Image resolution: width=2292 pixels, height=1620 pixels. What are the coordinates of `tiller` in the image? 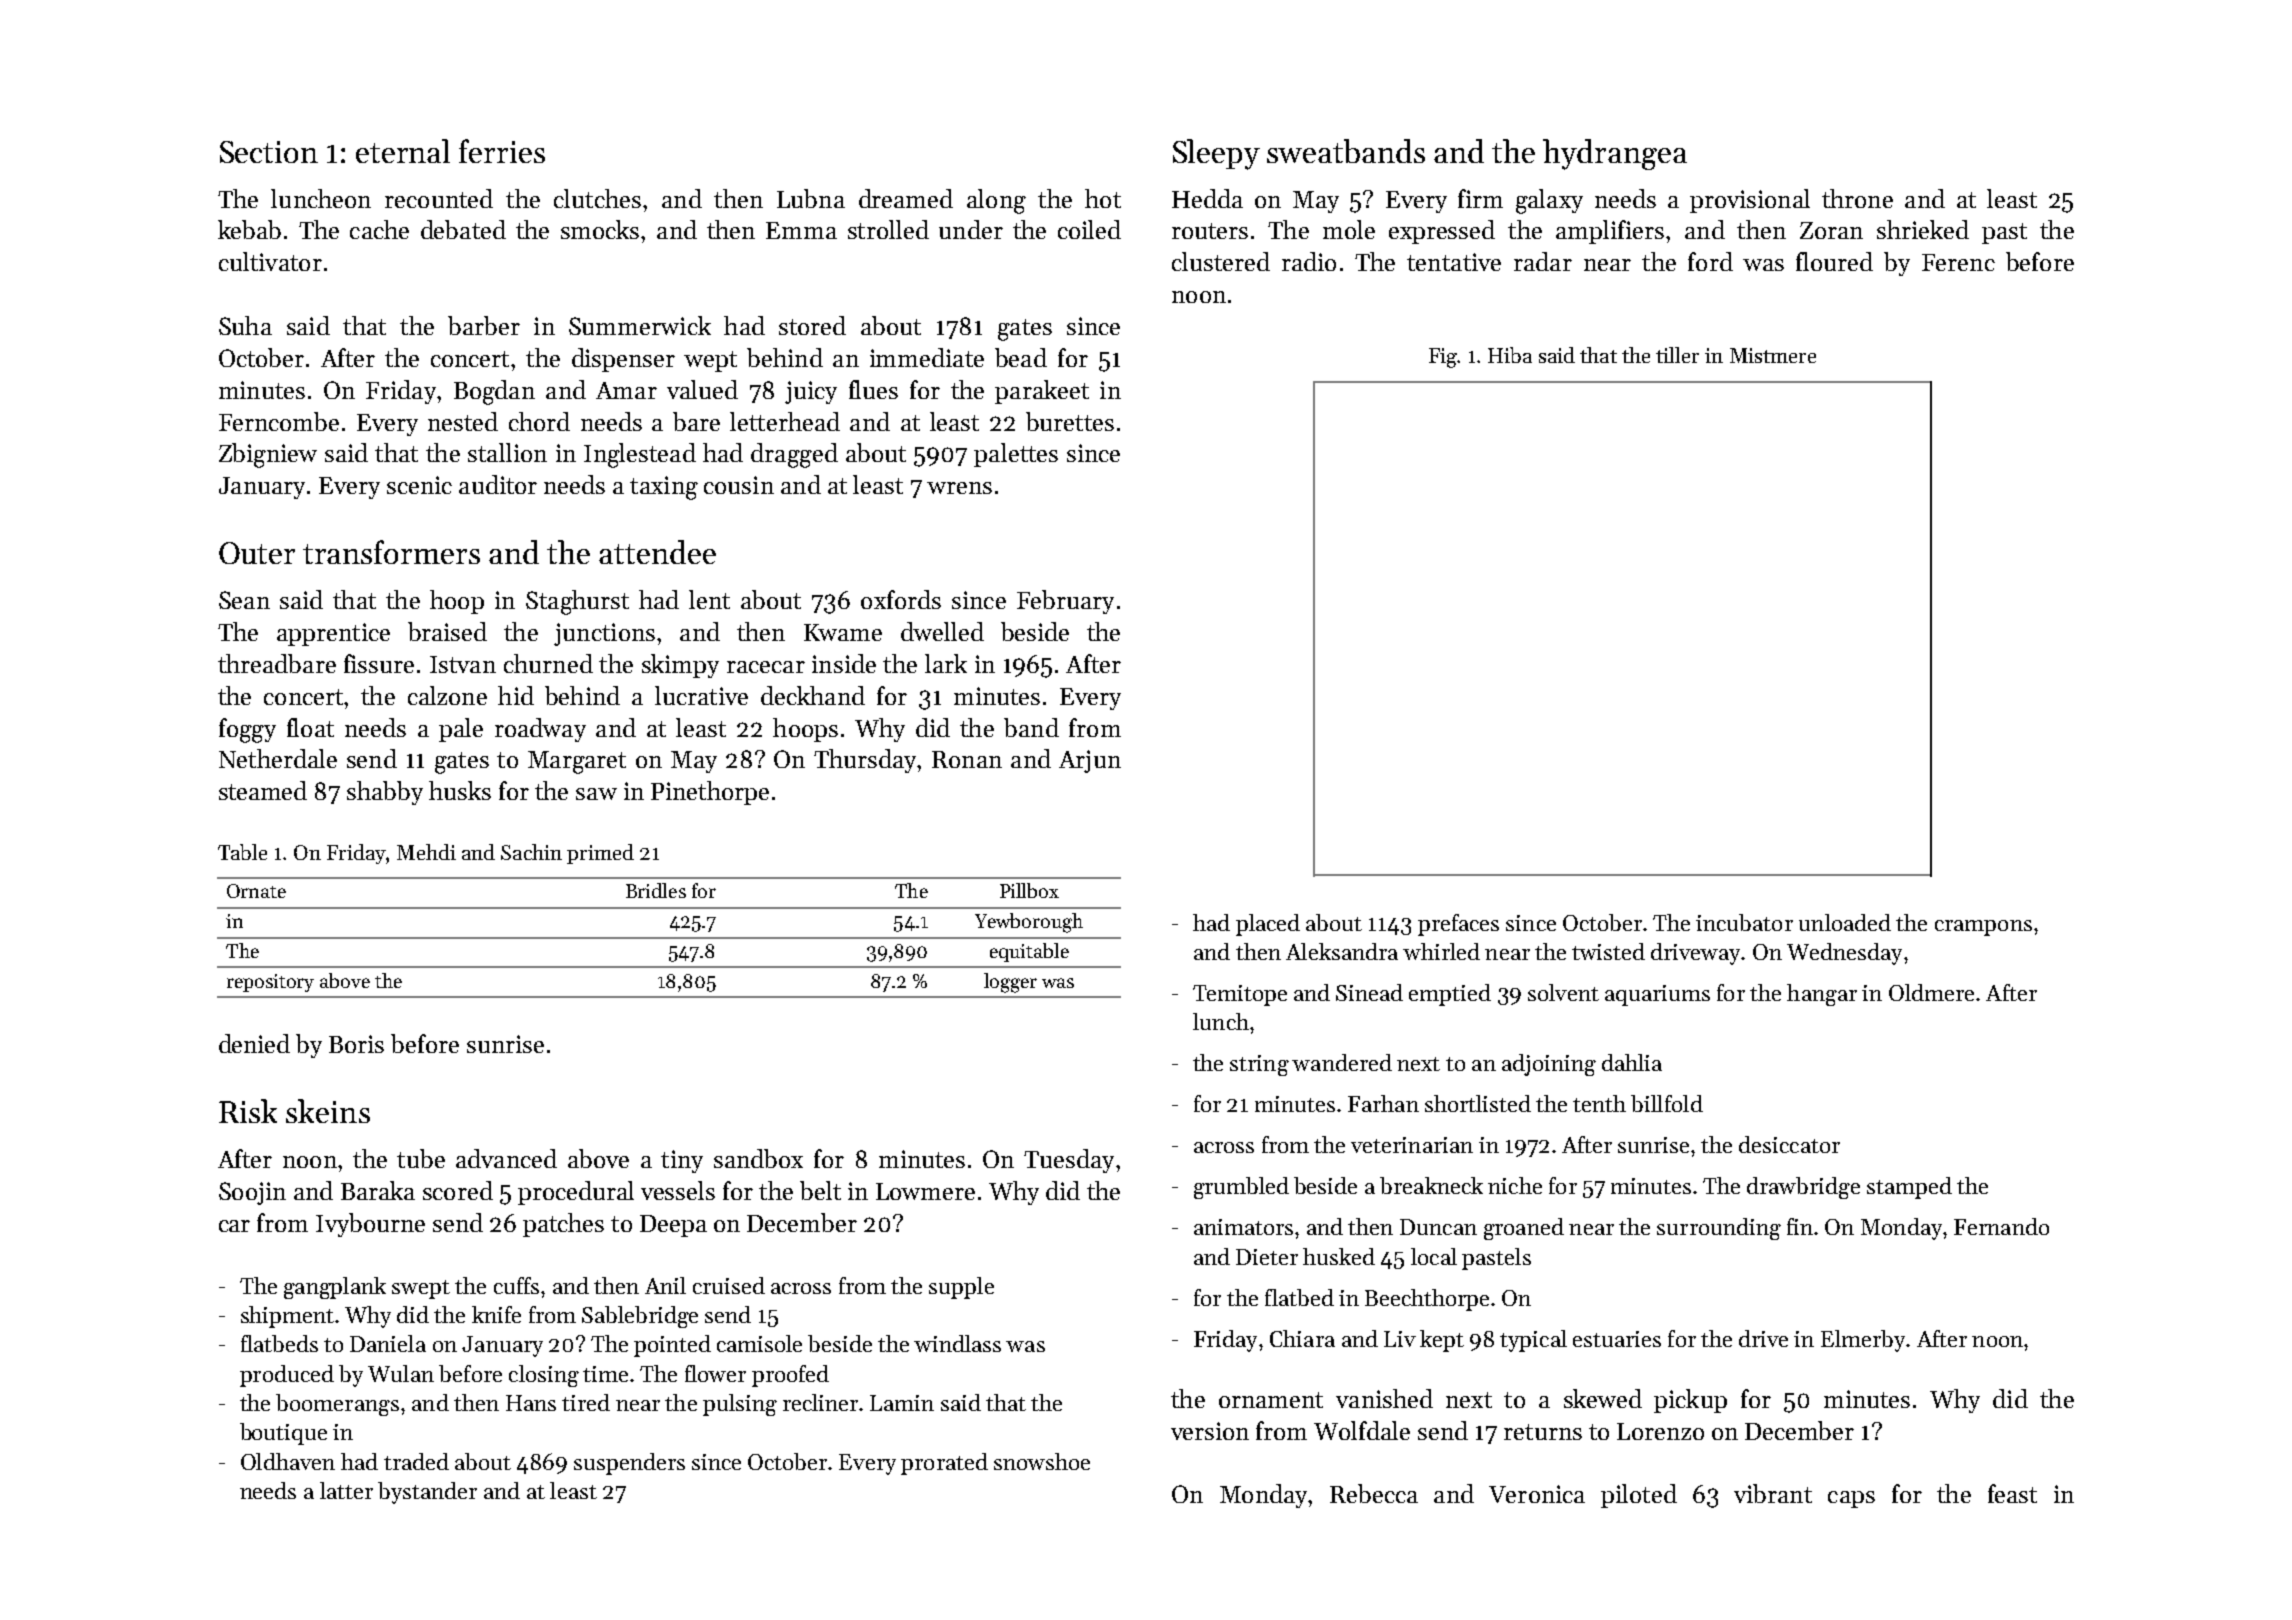 It's located at (1677, 355).
